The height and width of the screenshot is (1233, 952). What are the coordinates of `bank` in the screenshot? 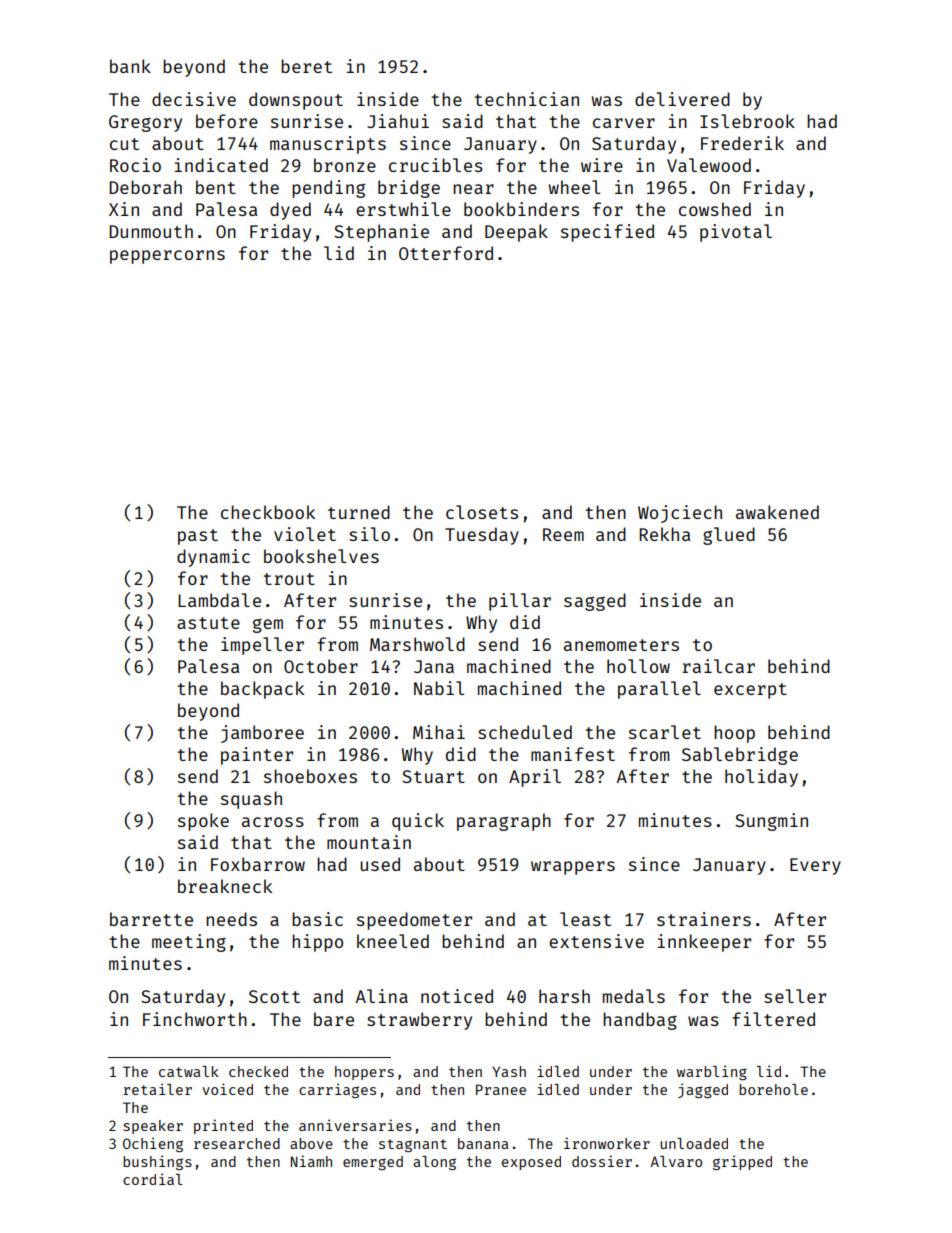 It's located at (130, 66).
